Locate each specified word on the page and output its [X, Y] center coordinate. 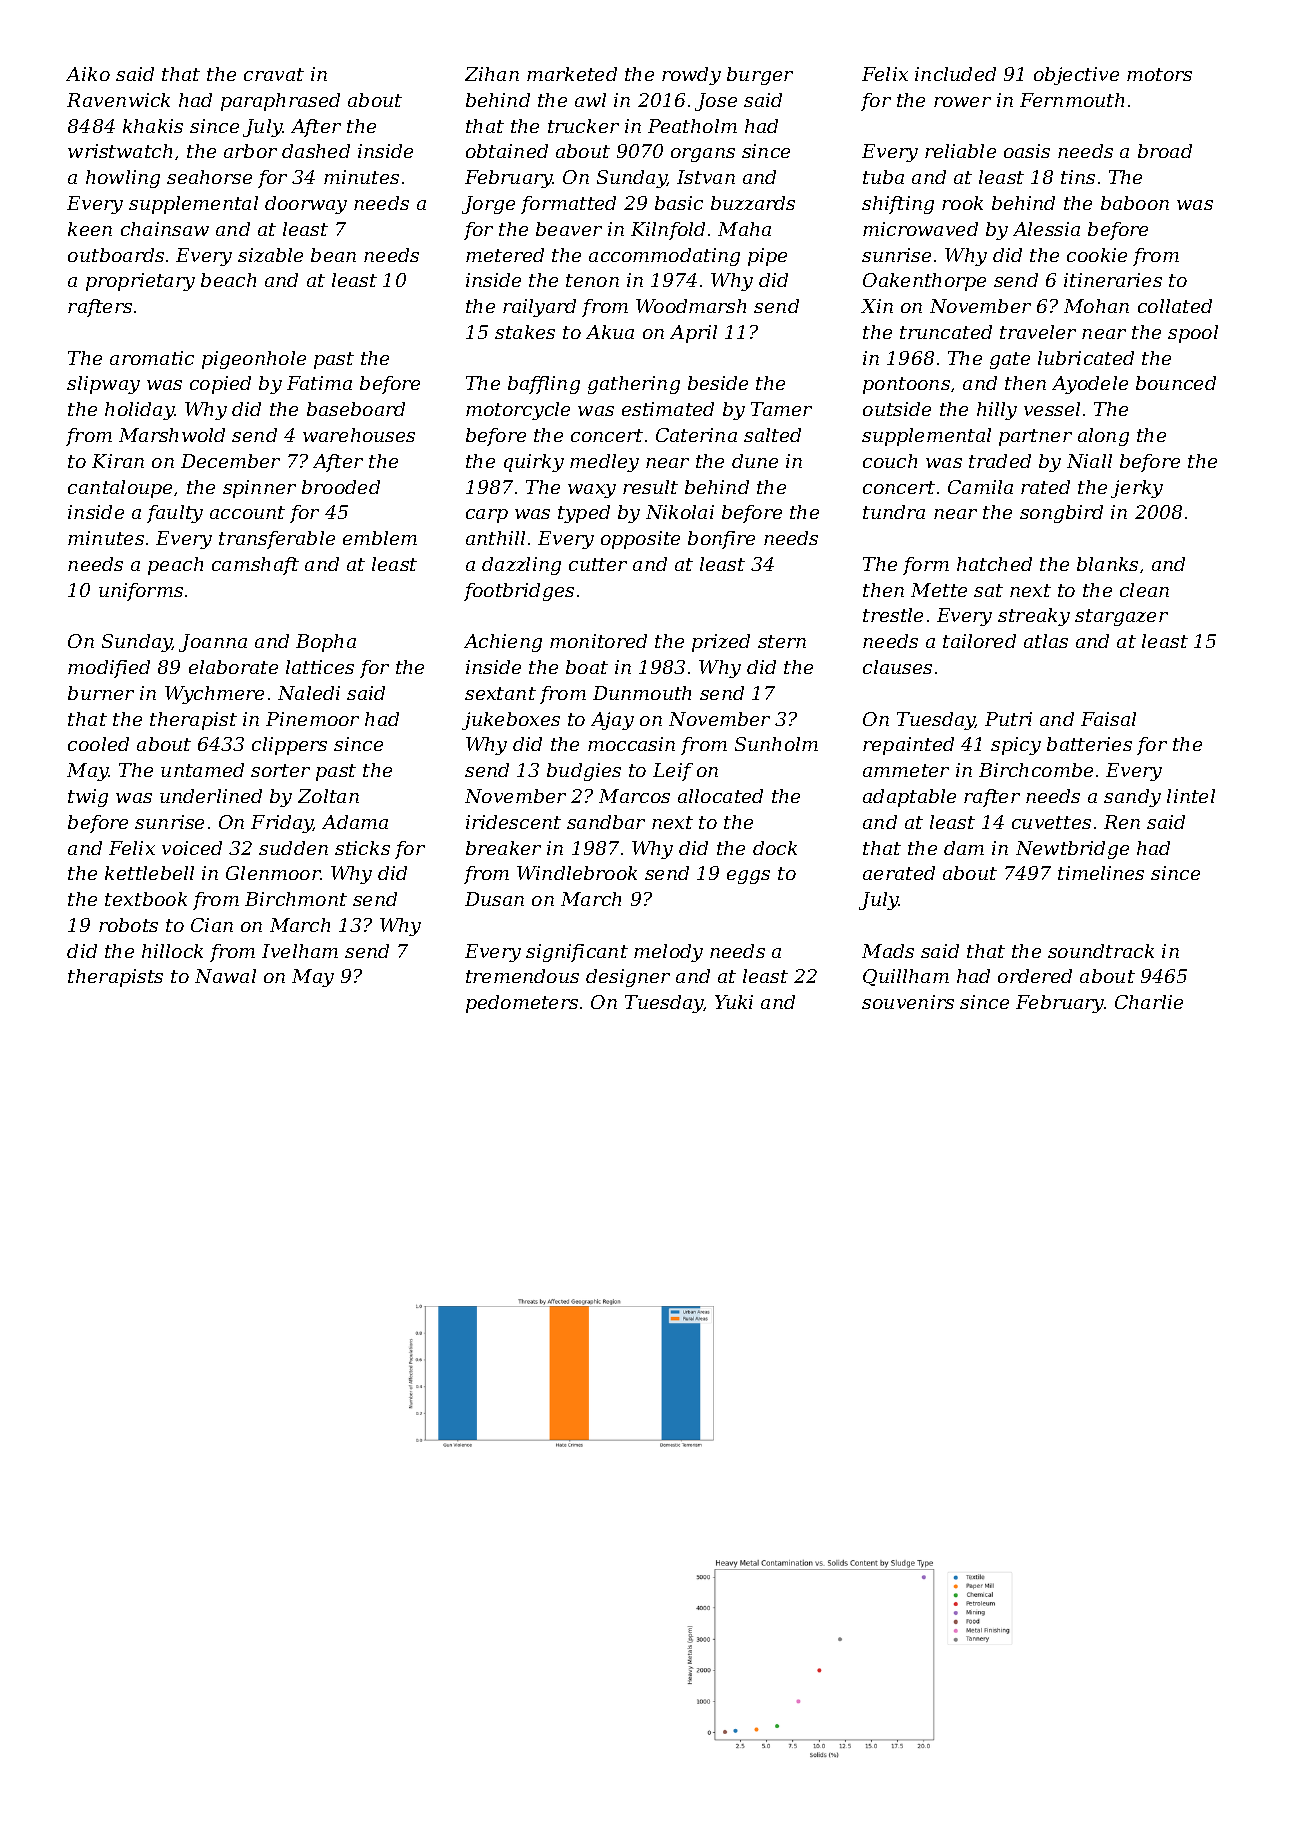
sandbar [606, 822]
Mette [939, 590]
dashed [316, 151]
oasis [1027, 151]
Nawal [225, 976]
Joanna [213, 643]
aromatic [152, 358]
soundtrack [1101, 951]
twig [88, 798]
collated [1175, 306]
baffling [544, 385]
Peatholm [692, 126]
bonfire [721, 540]
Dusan [494, 899]
